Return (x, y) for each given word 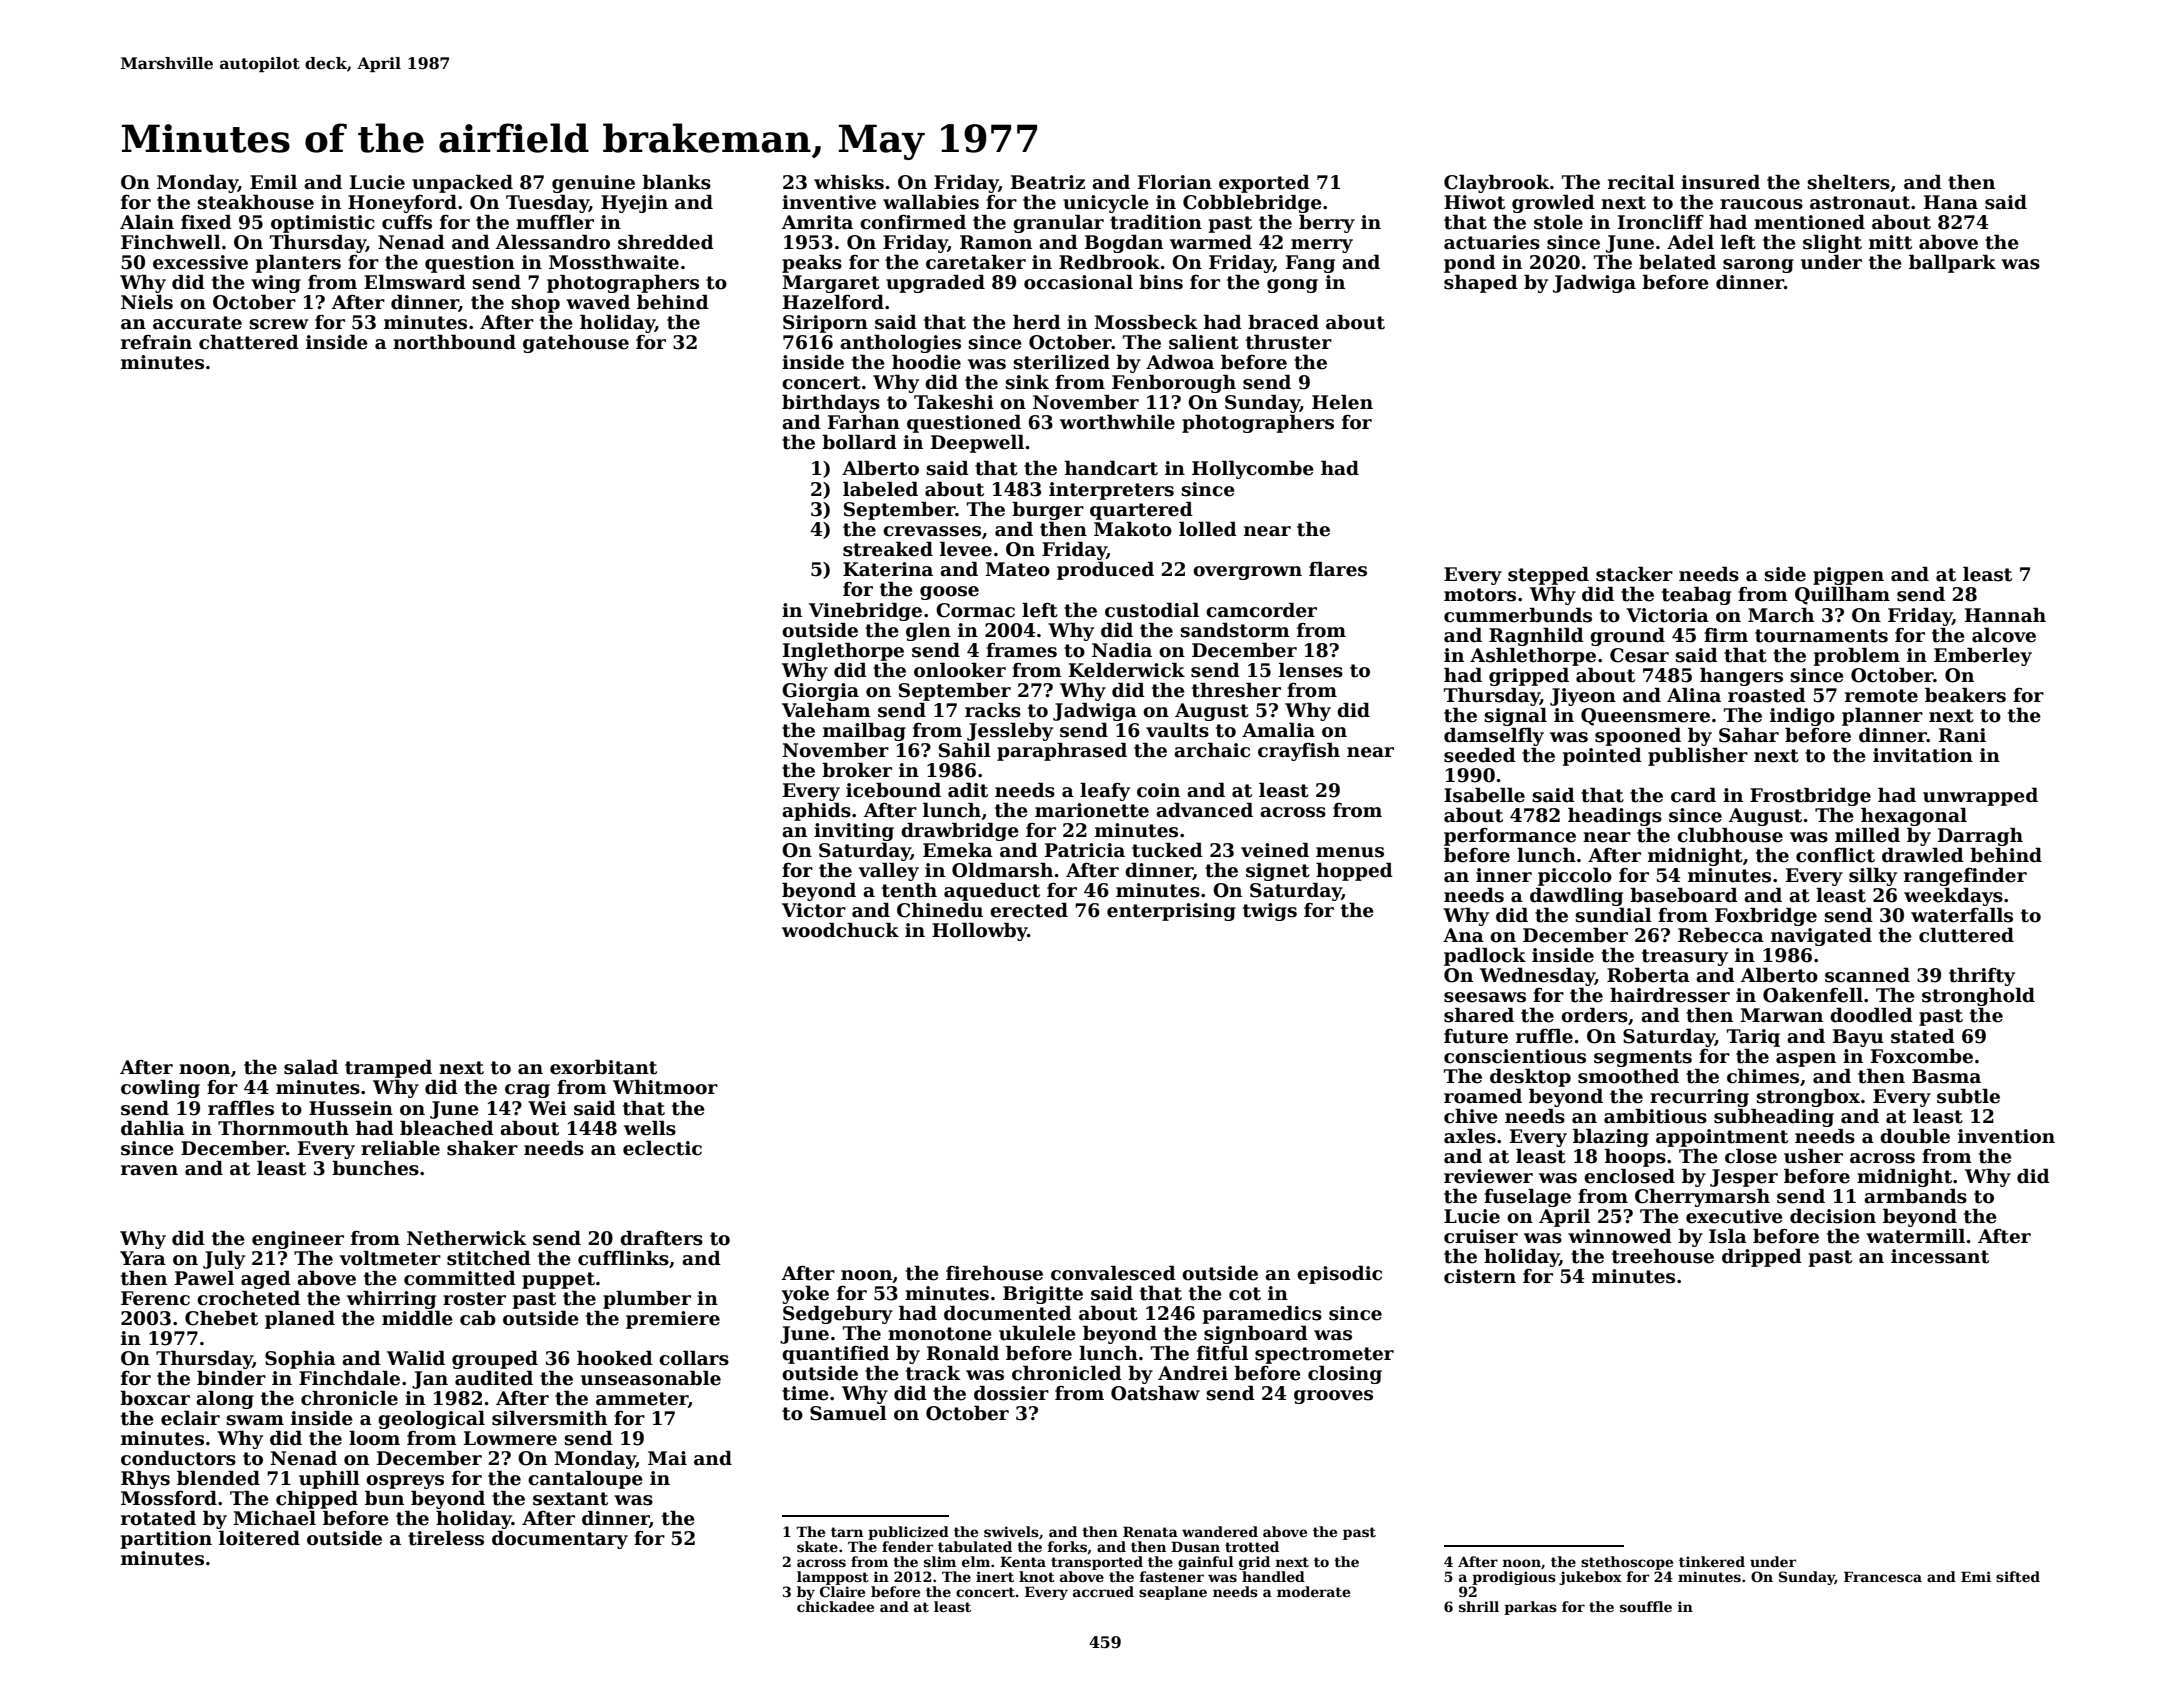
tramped (388, 1068)
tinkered (1712, 1561)
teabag (1696, 595)
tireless (446, 1538)
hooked (615, 1358)
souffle (1646, 1606)
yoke (805, 1294)
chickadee (835, 1606)
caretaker (976, 262)
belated (1677, 262)
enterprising (1171, 912)
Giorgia (820, 692)
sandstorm (1235, 630)
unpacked (462, 183)
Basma (1946, 1076)
